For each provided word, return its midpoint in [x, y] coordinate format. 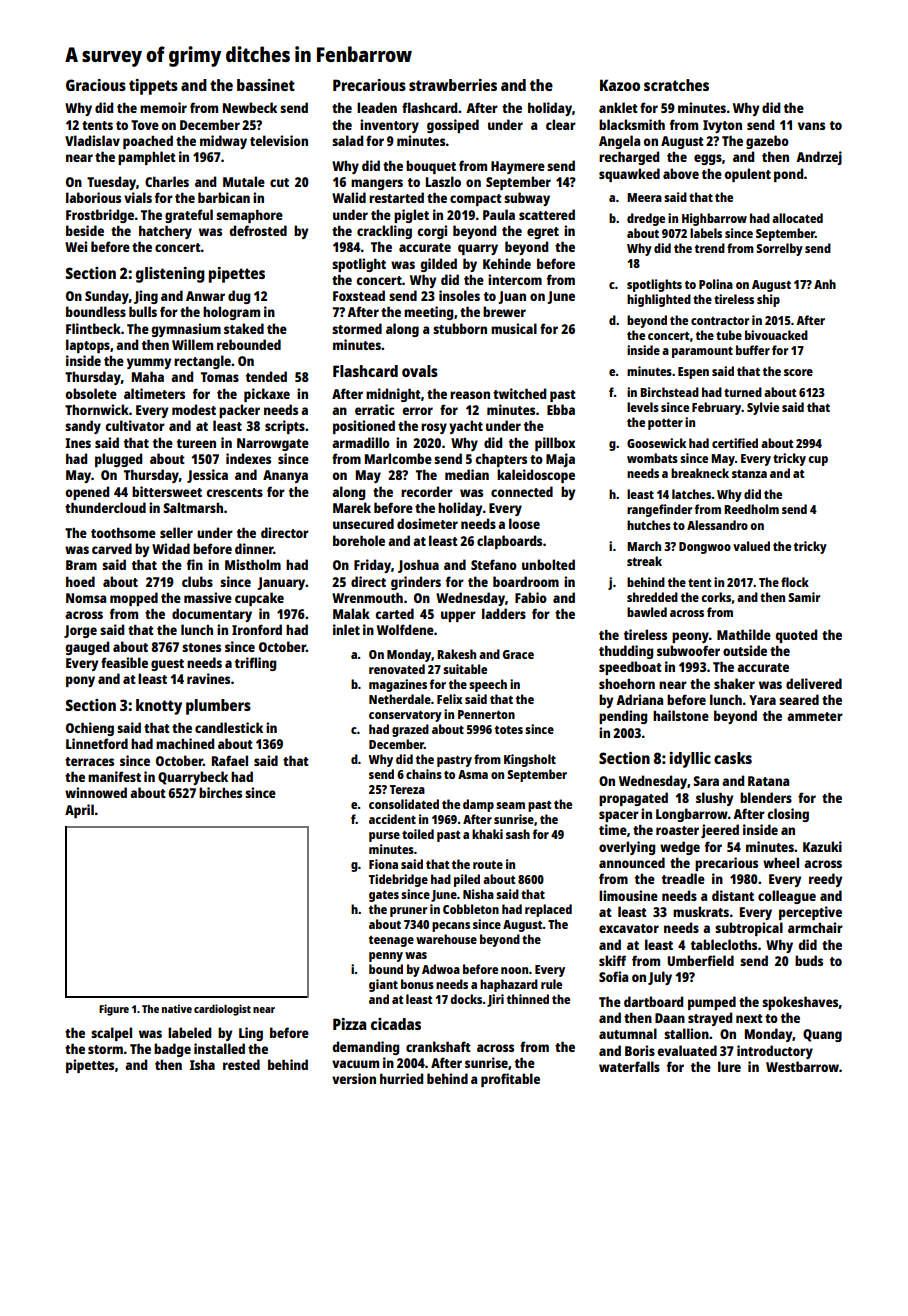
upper [458, 616]
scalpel [111, 1034]
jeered [720, 831]
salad [347, 140]
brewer [504, 311]
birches [220, 792]
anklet [618, 107]
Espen [693, 373]
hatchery [165, 232]
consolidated [404, 804]
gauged [87, 648]
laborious [93, 197]
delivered [814, 683]
